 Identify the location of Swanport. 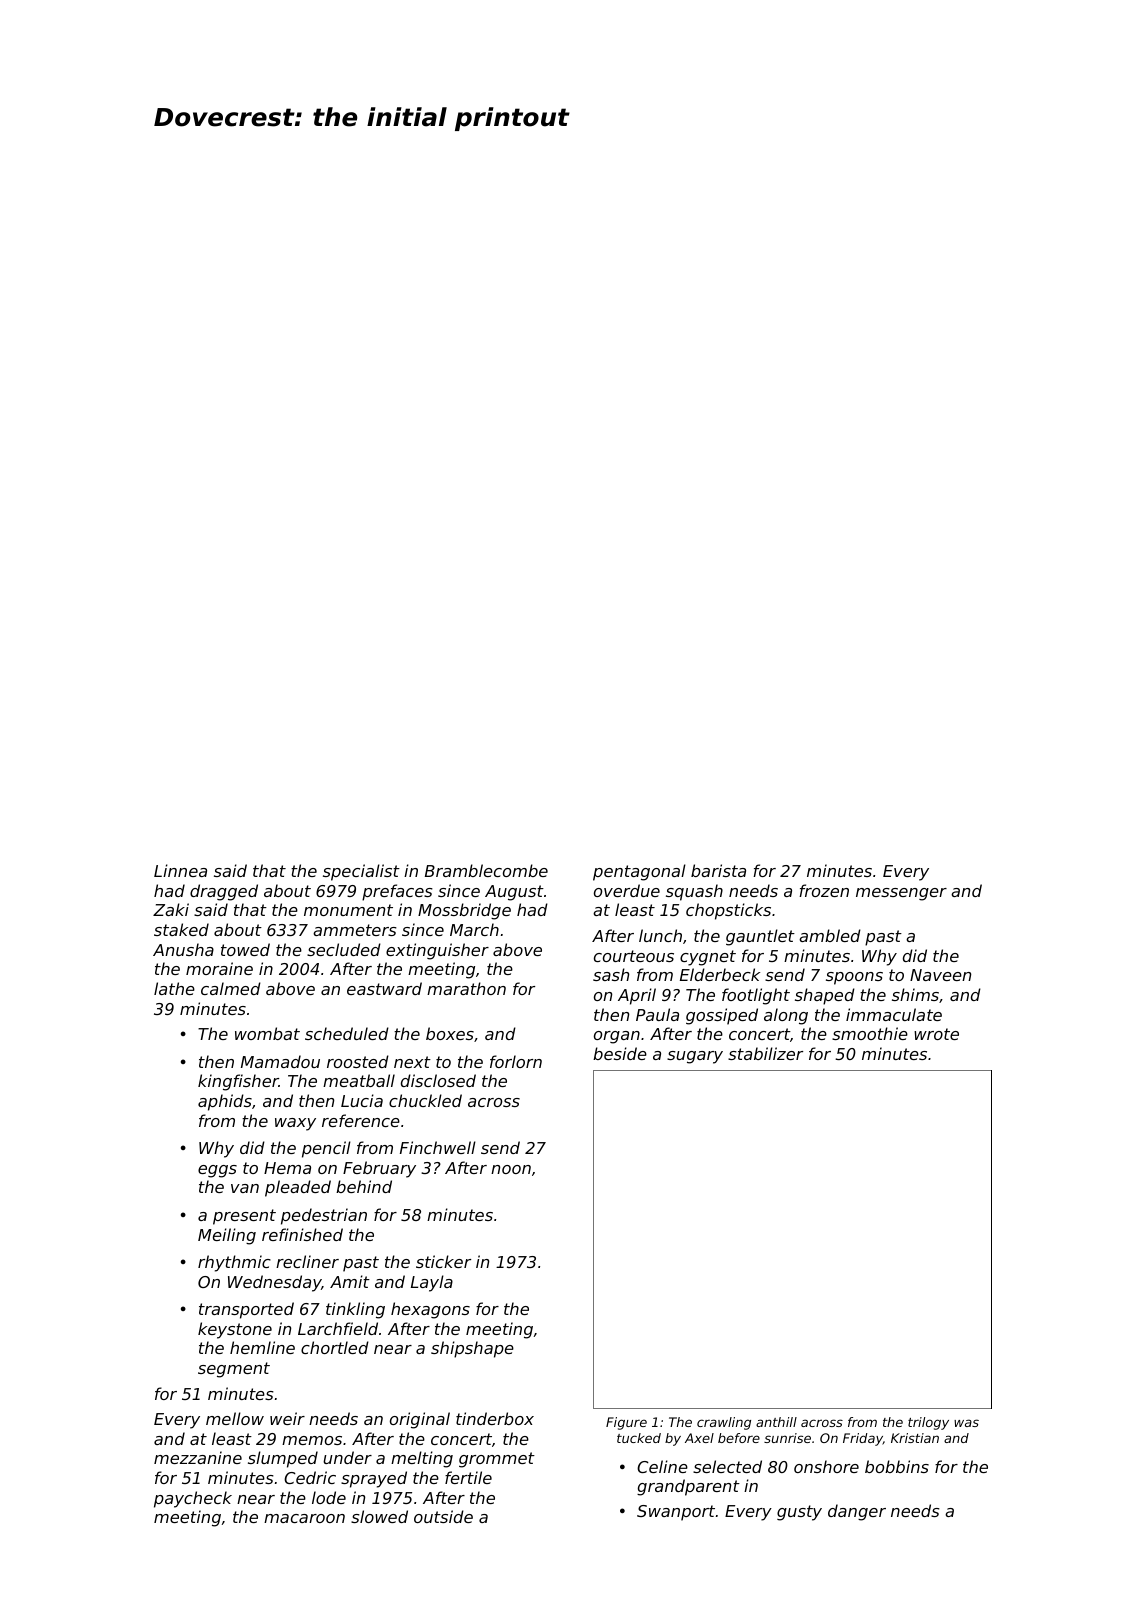
(676, 1513).
